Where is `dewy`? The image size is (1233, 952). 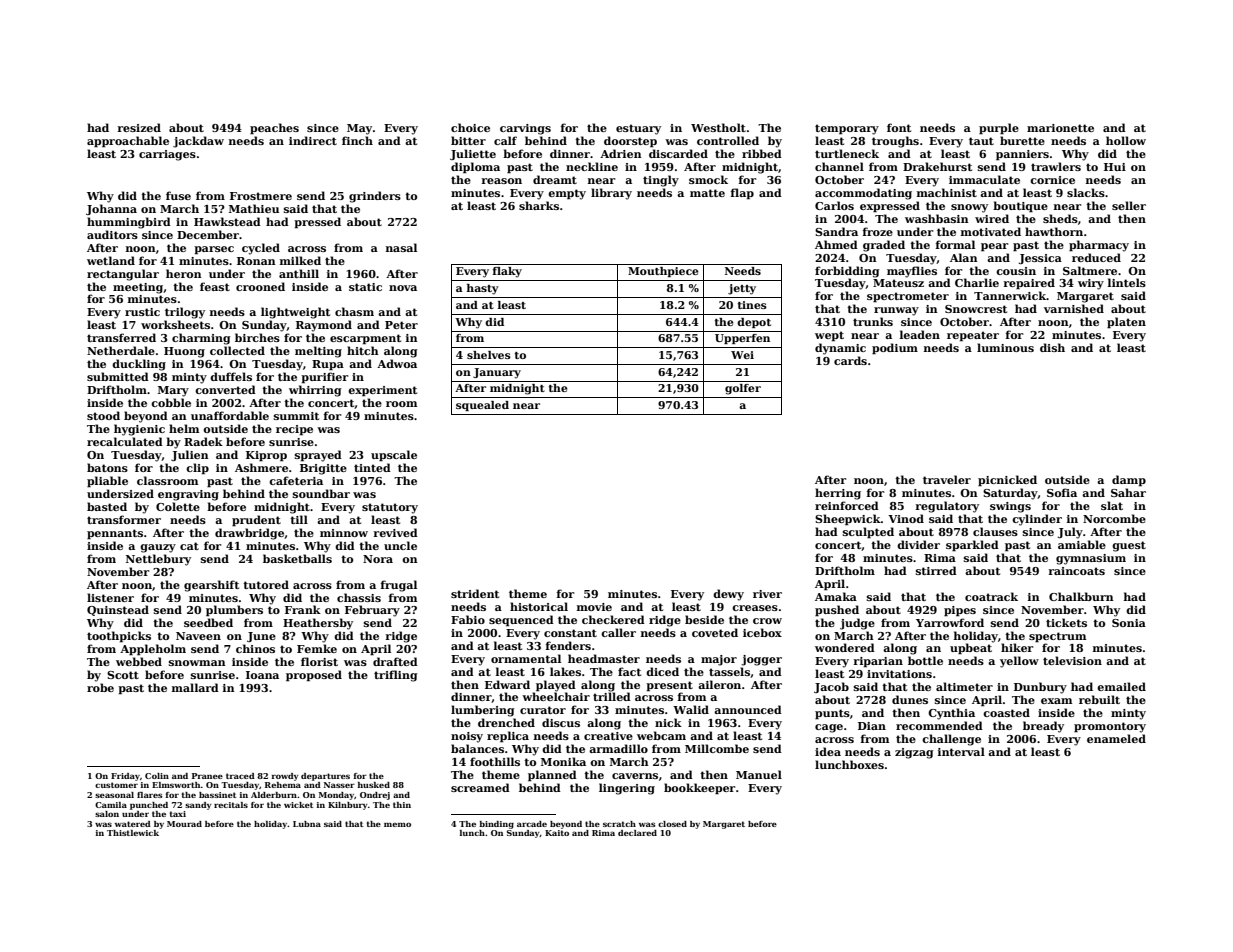
dewy is located at coordinates (728, 595).
